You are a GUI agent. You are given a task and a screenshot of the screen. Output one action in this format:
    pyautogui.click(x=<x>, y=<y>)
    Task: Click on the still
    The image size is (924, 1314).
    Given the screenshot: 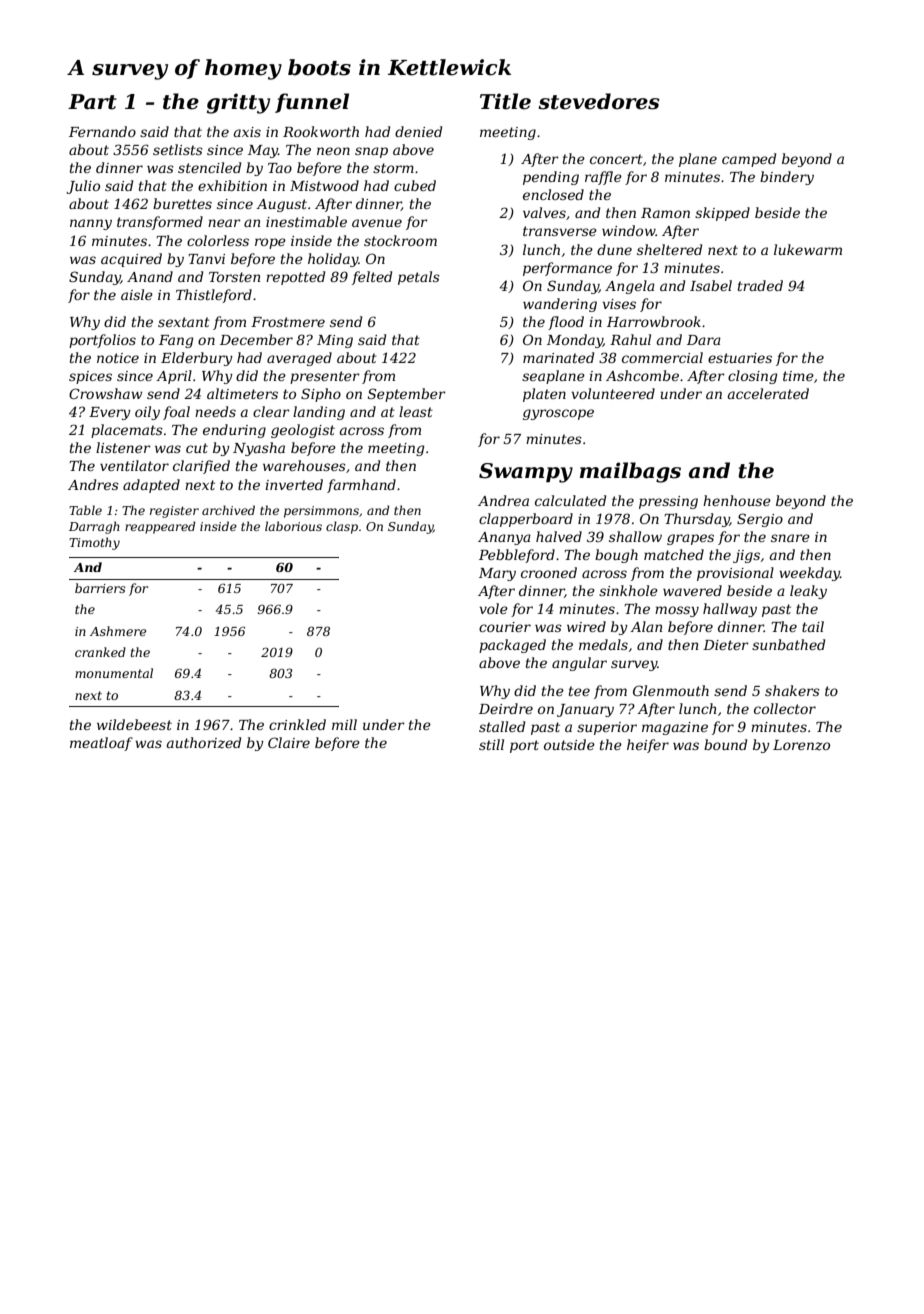 What is the action you would take?
    pyautogui.click(x=491, y=744)
